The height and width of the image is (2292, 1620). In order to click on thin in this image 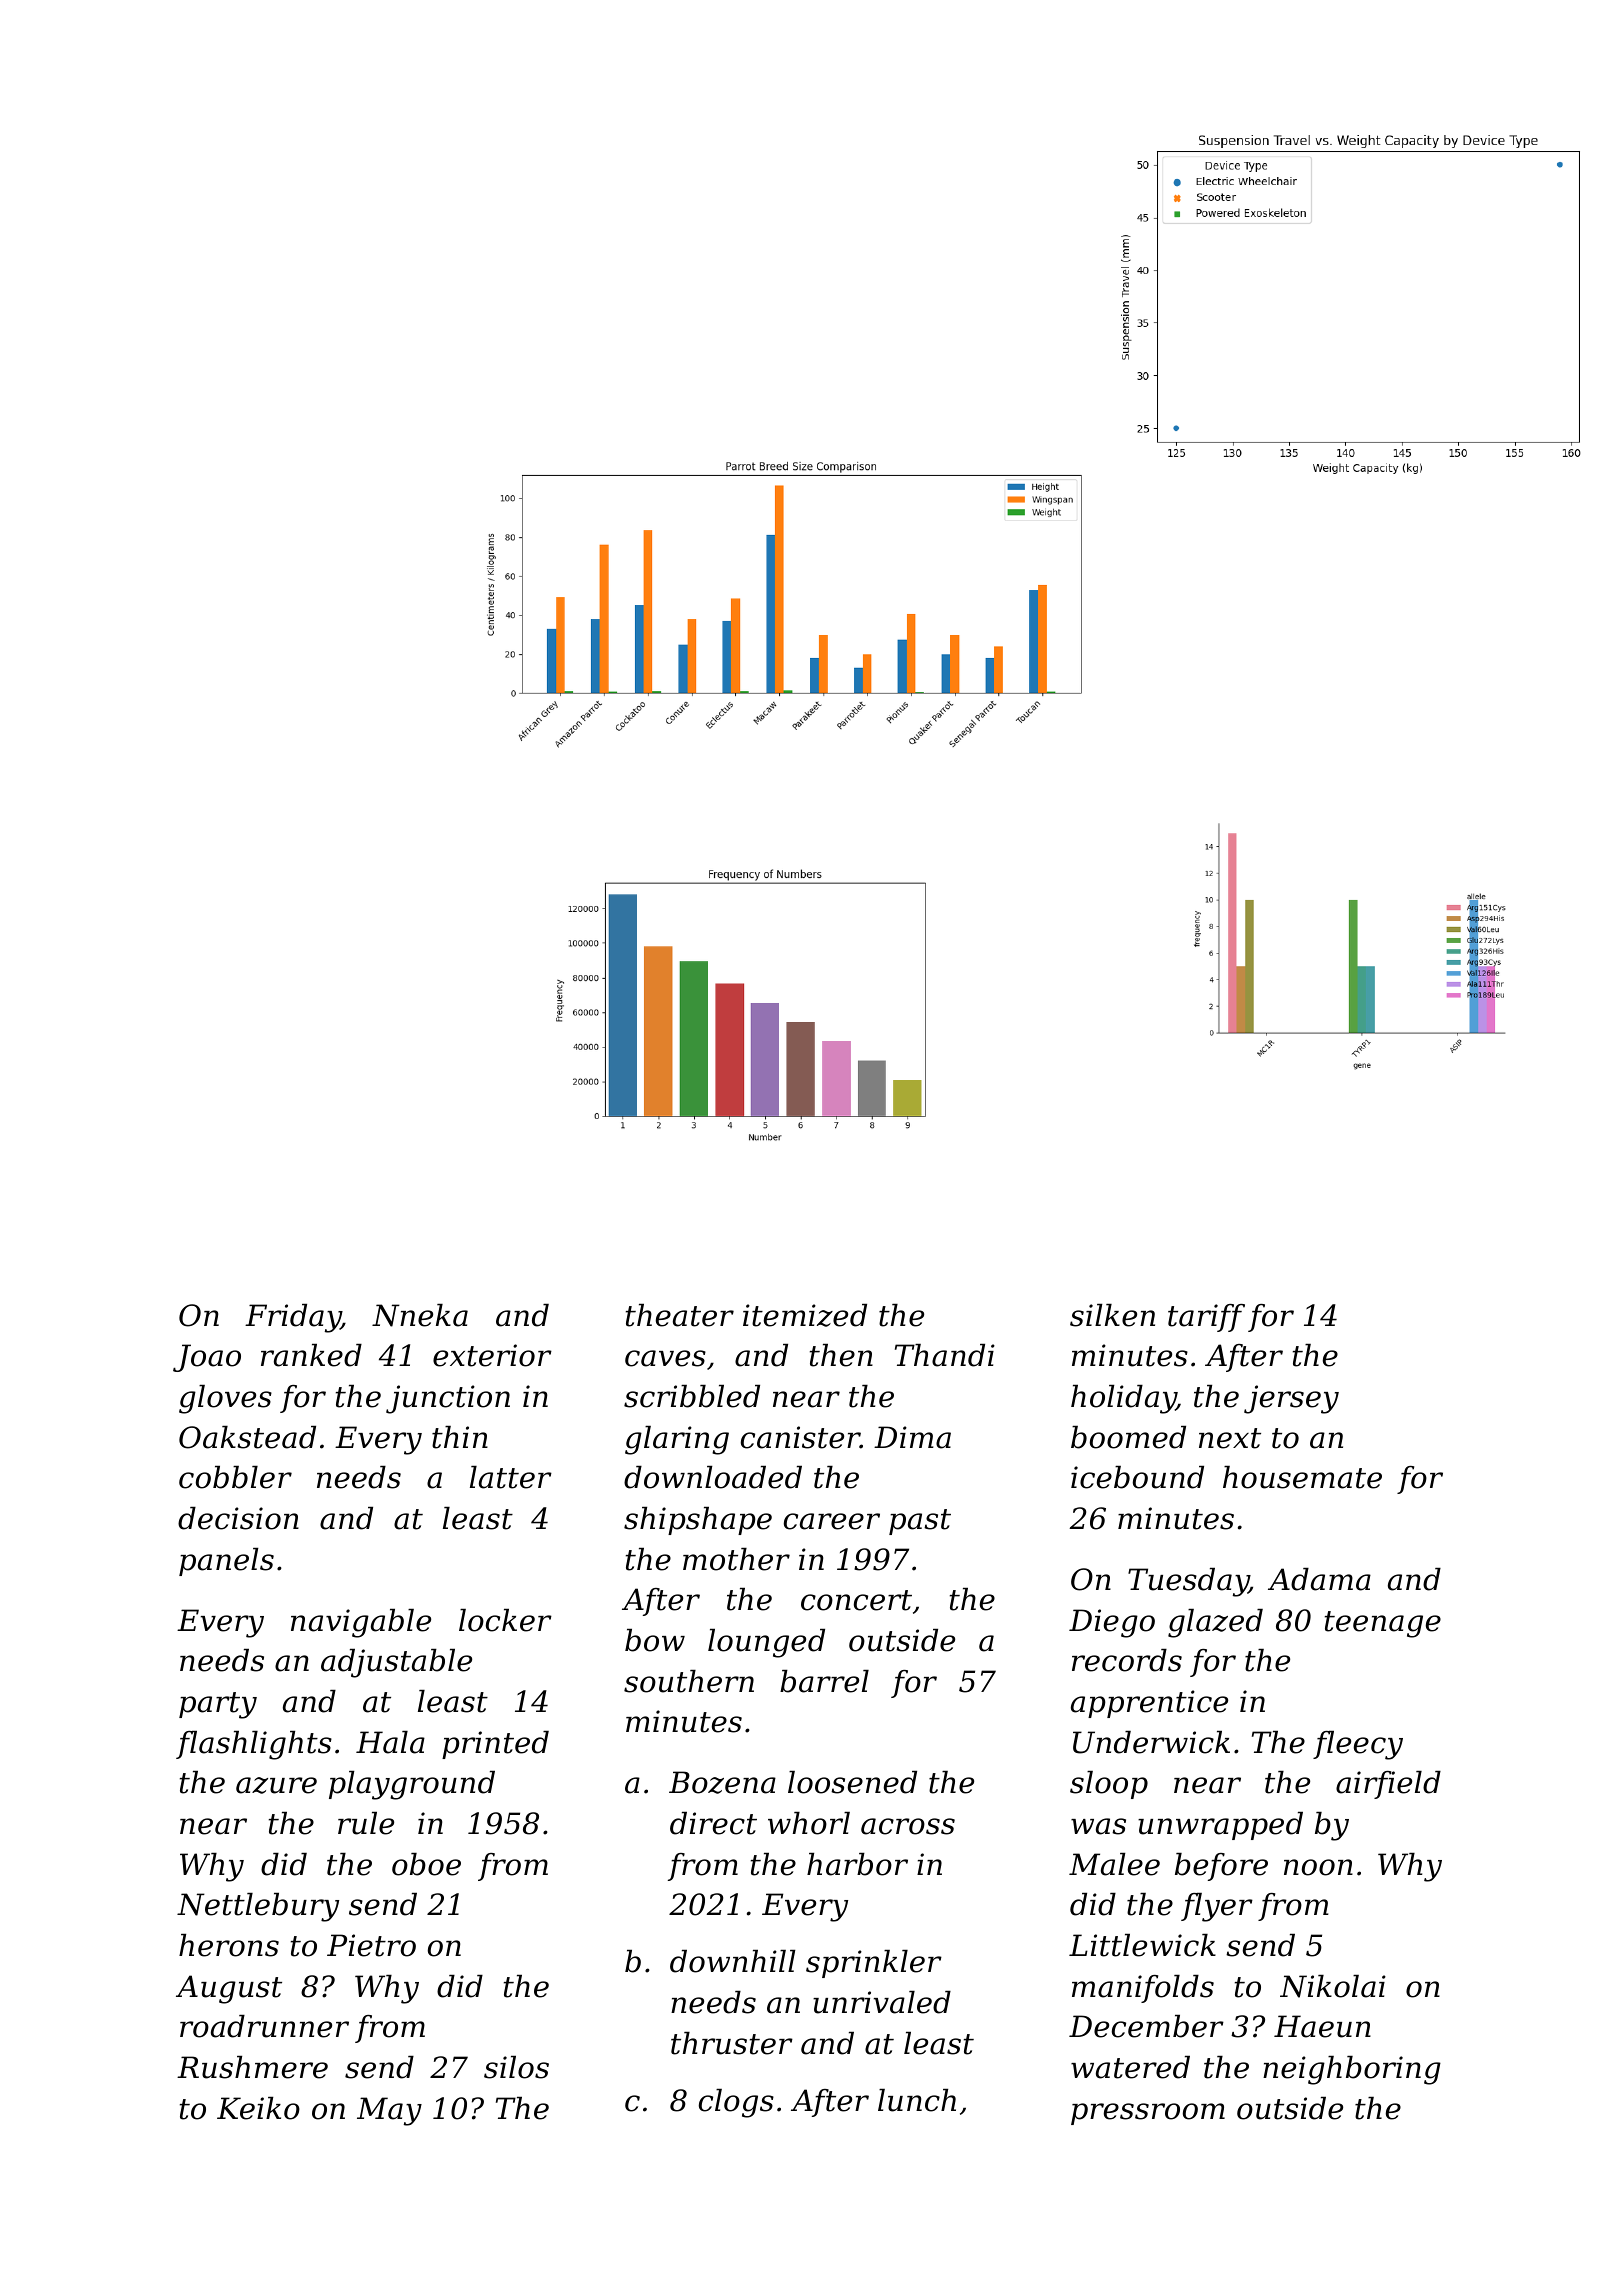, I will do `click(460, 1437)`.
